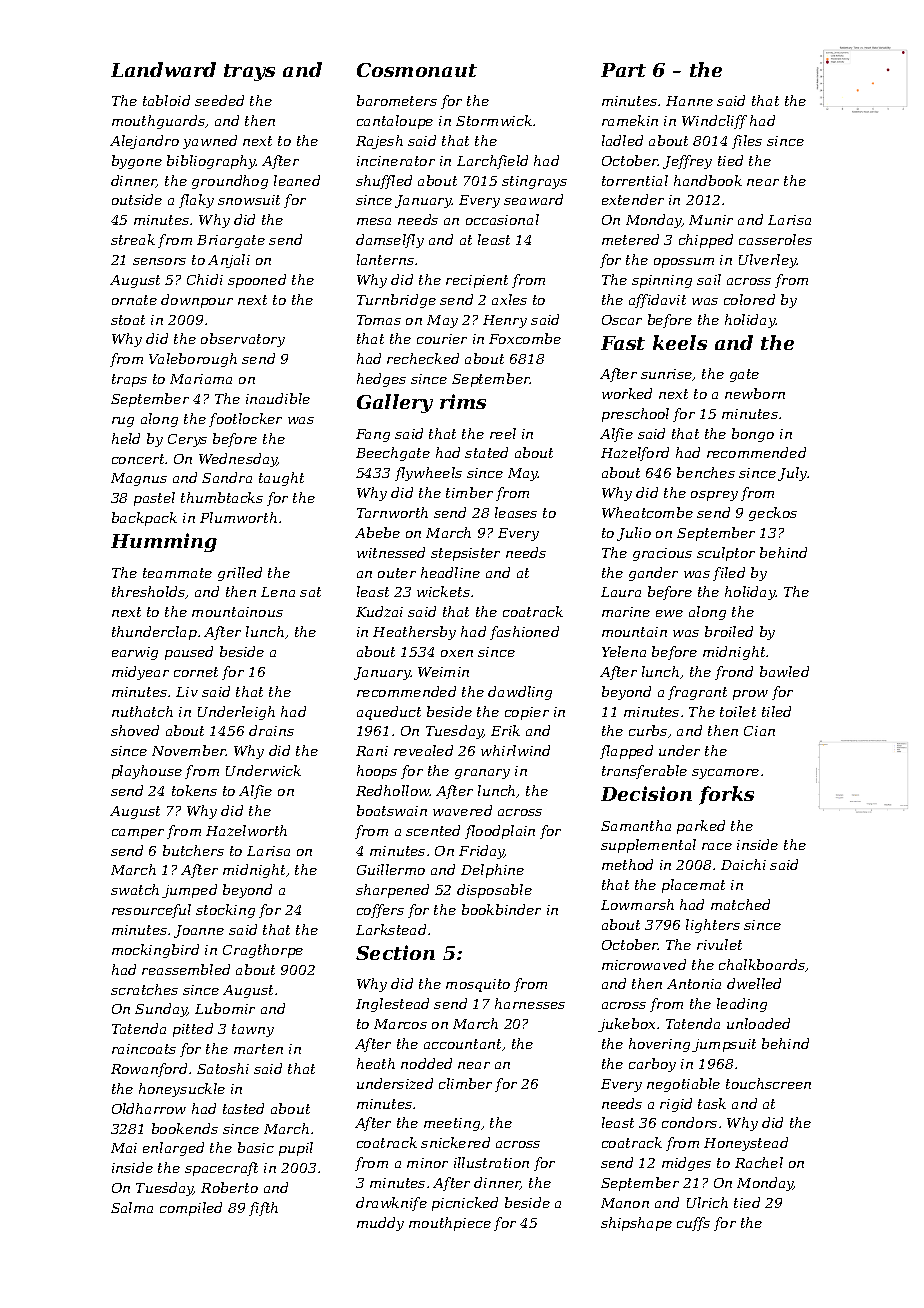  I want to click on shuffled, so click(384, 182).
